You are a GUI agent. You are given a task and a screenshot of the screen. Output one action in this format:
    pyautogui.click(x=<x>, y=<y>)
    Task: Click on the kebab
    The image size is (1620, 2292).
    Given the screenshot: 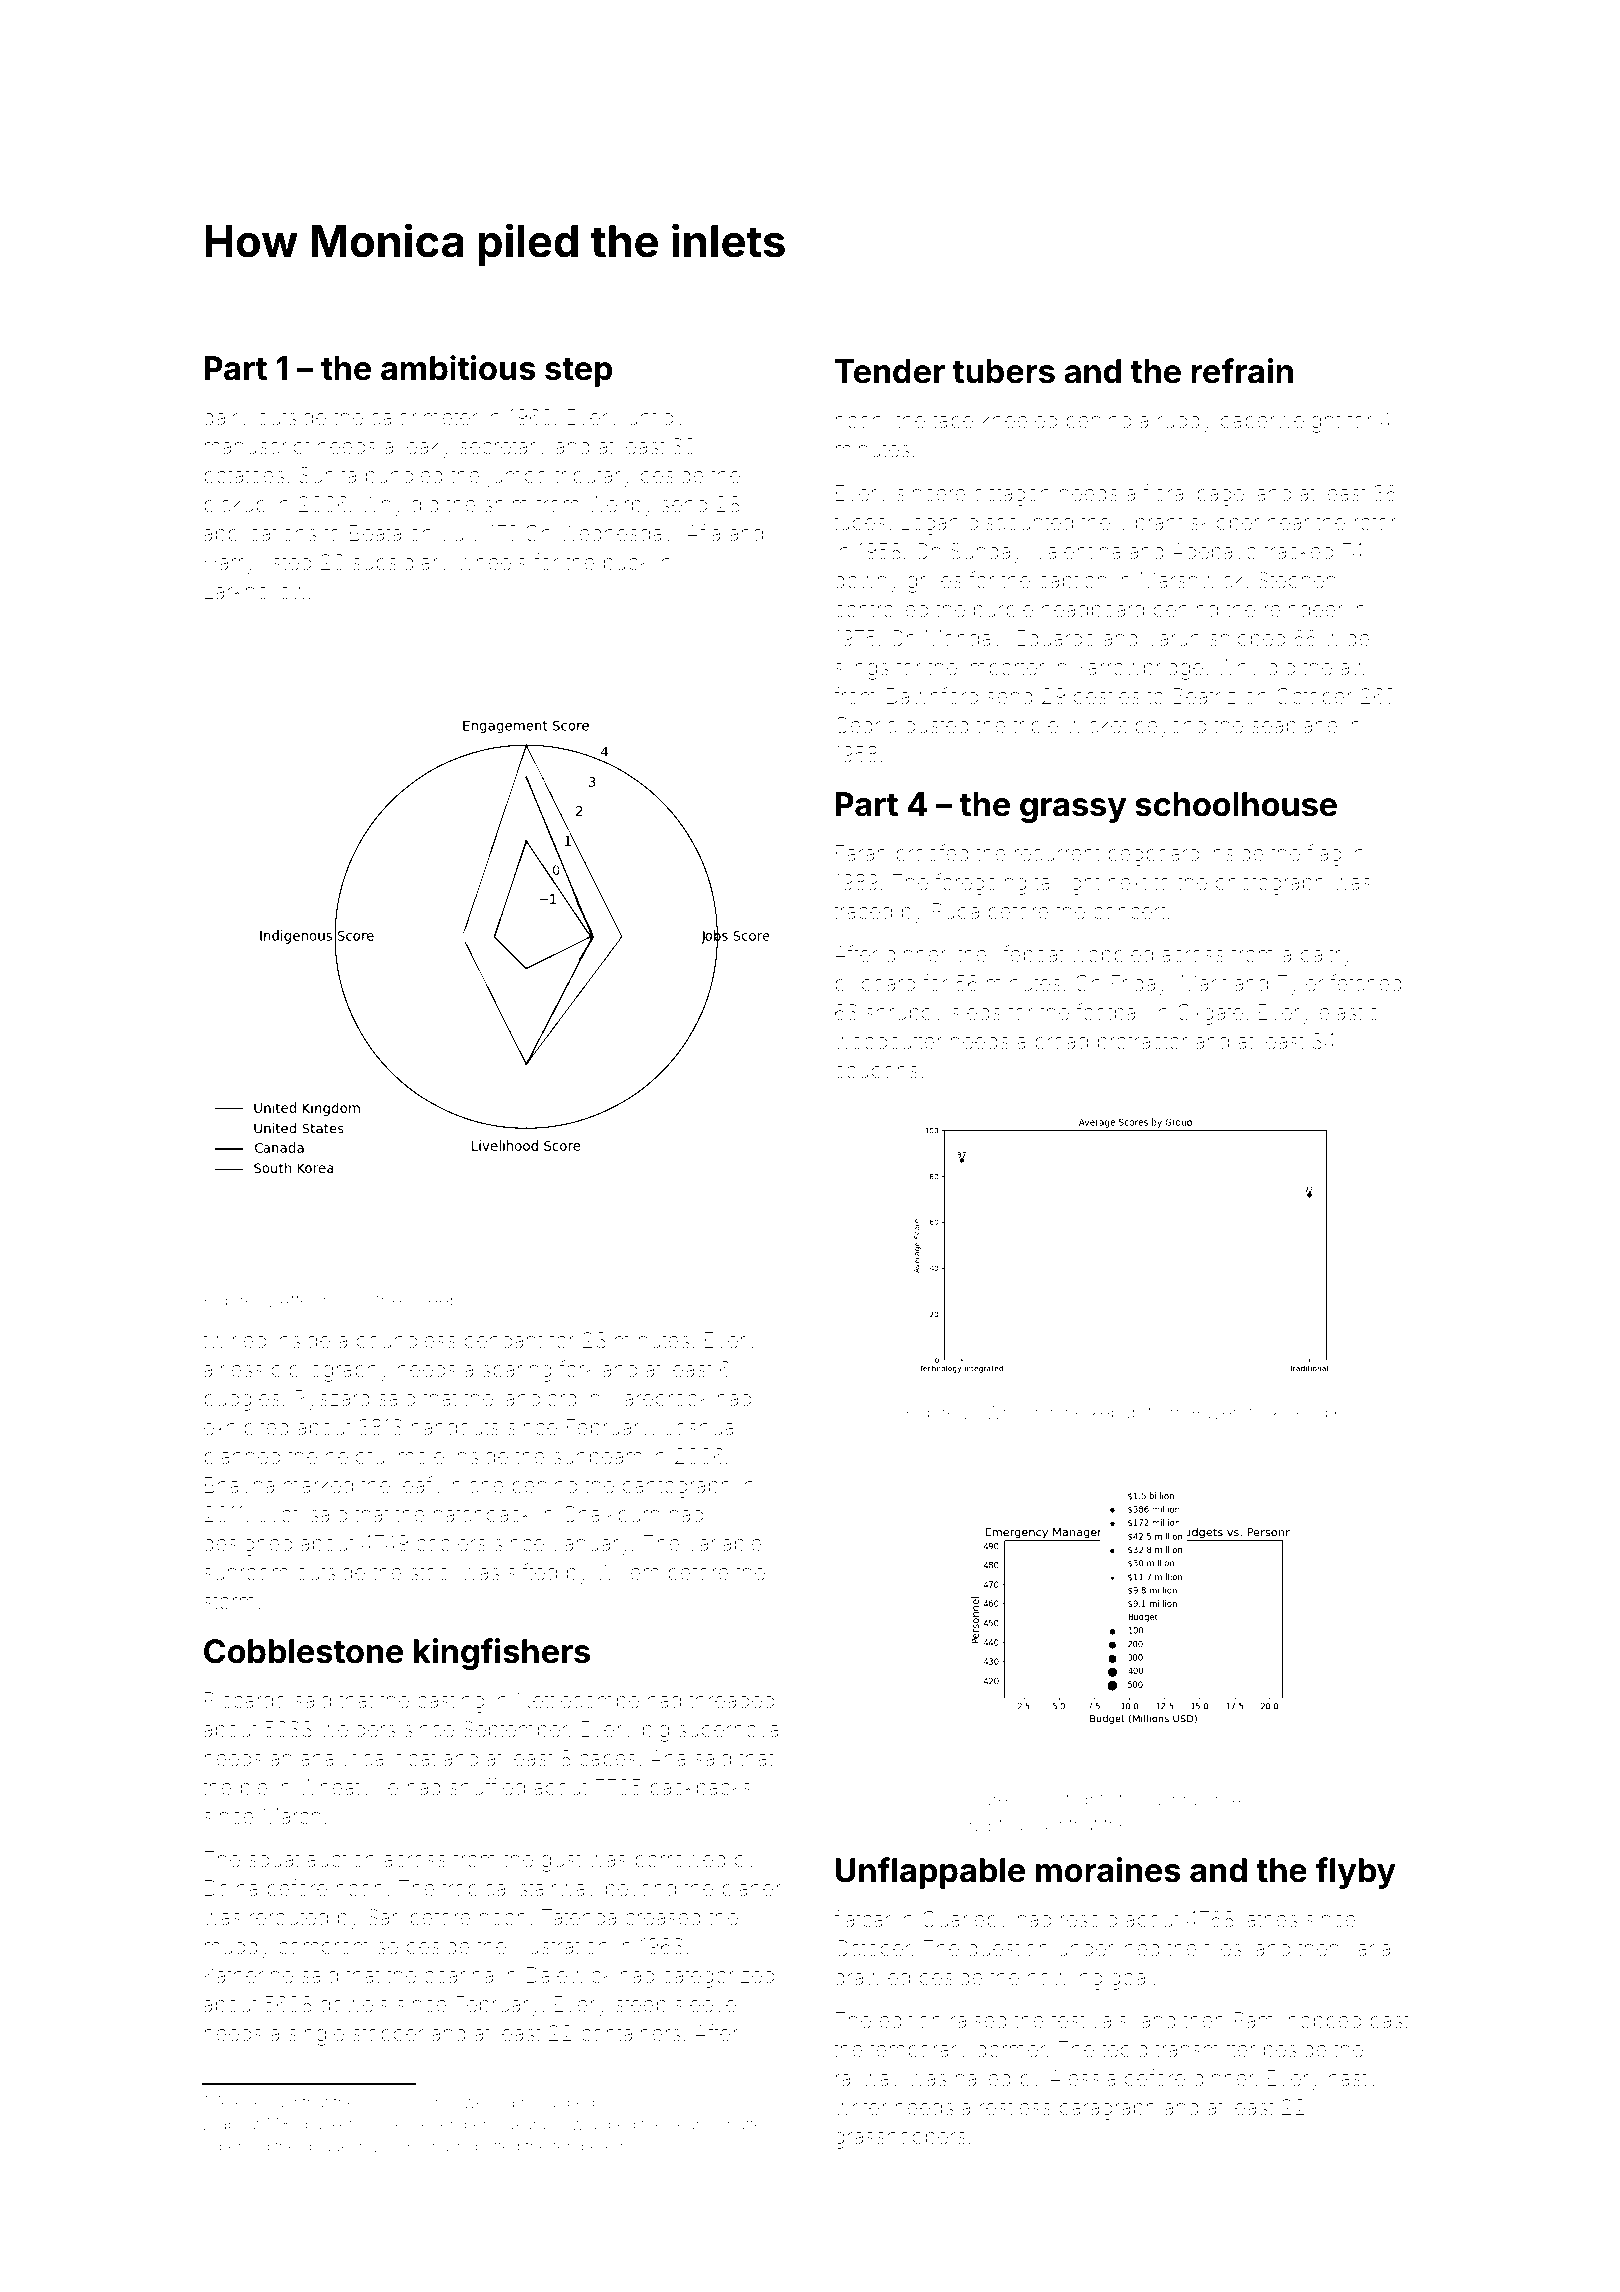 What is the action you would take?
    pyautogui.click(x=1116, y=1412)
